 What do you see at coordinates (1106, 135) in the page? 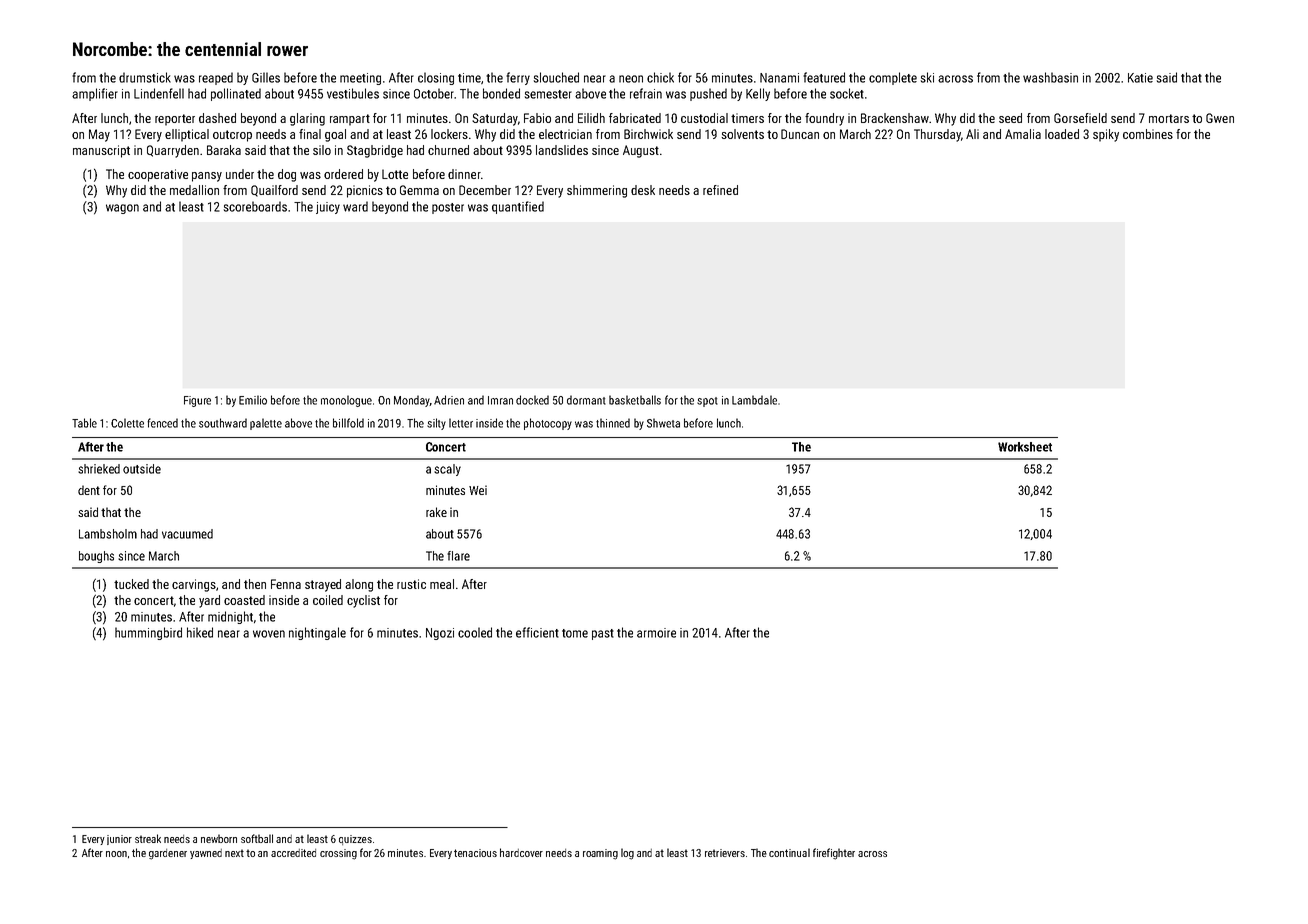
I see `spiky` at bounding box center [1106, 135].
